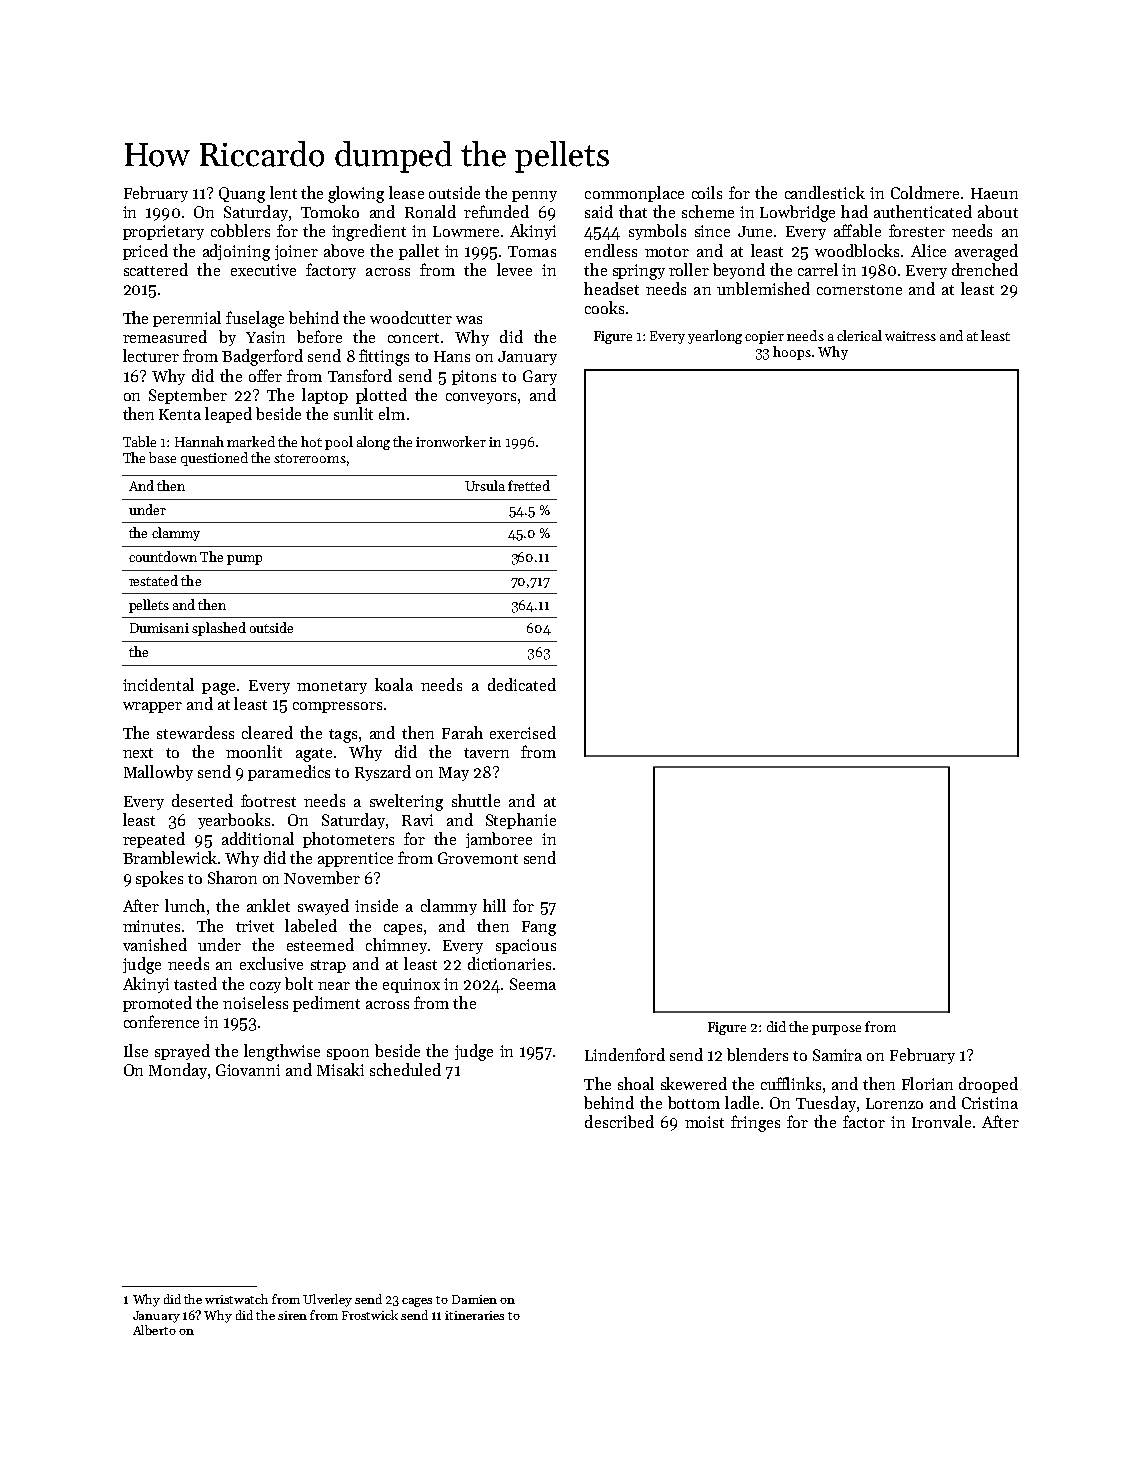 The image size is (1141, 1477). Describe the element at coordinates (214, 459) in the page. I see `questioned` at that location.
